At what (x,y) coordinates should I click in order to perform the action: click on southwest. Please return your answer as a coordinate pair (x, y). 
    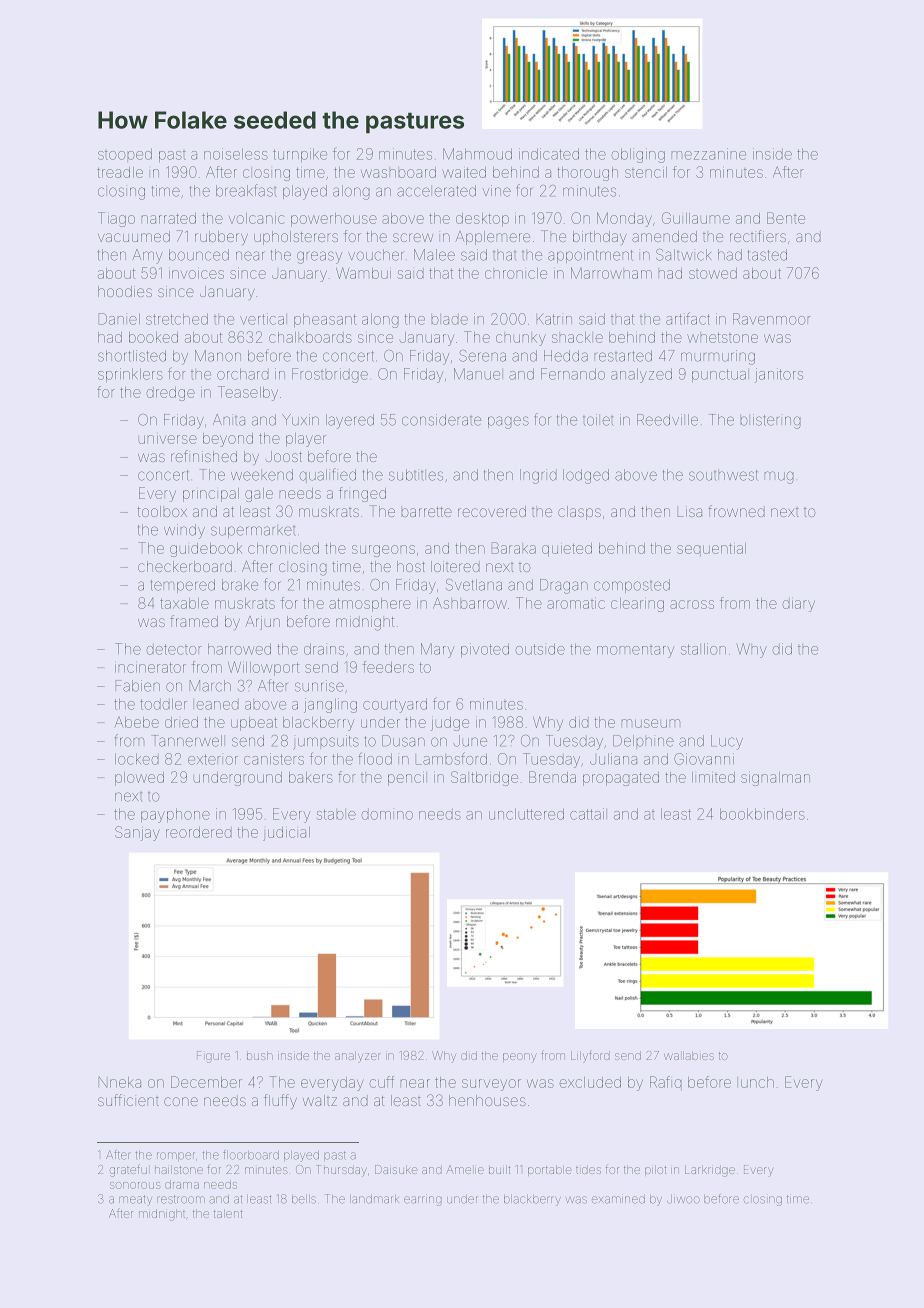
    Looking at the image, I should click on (723, 475).
